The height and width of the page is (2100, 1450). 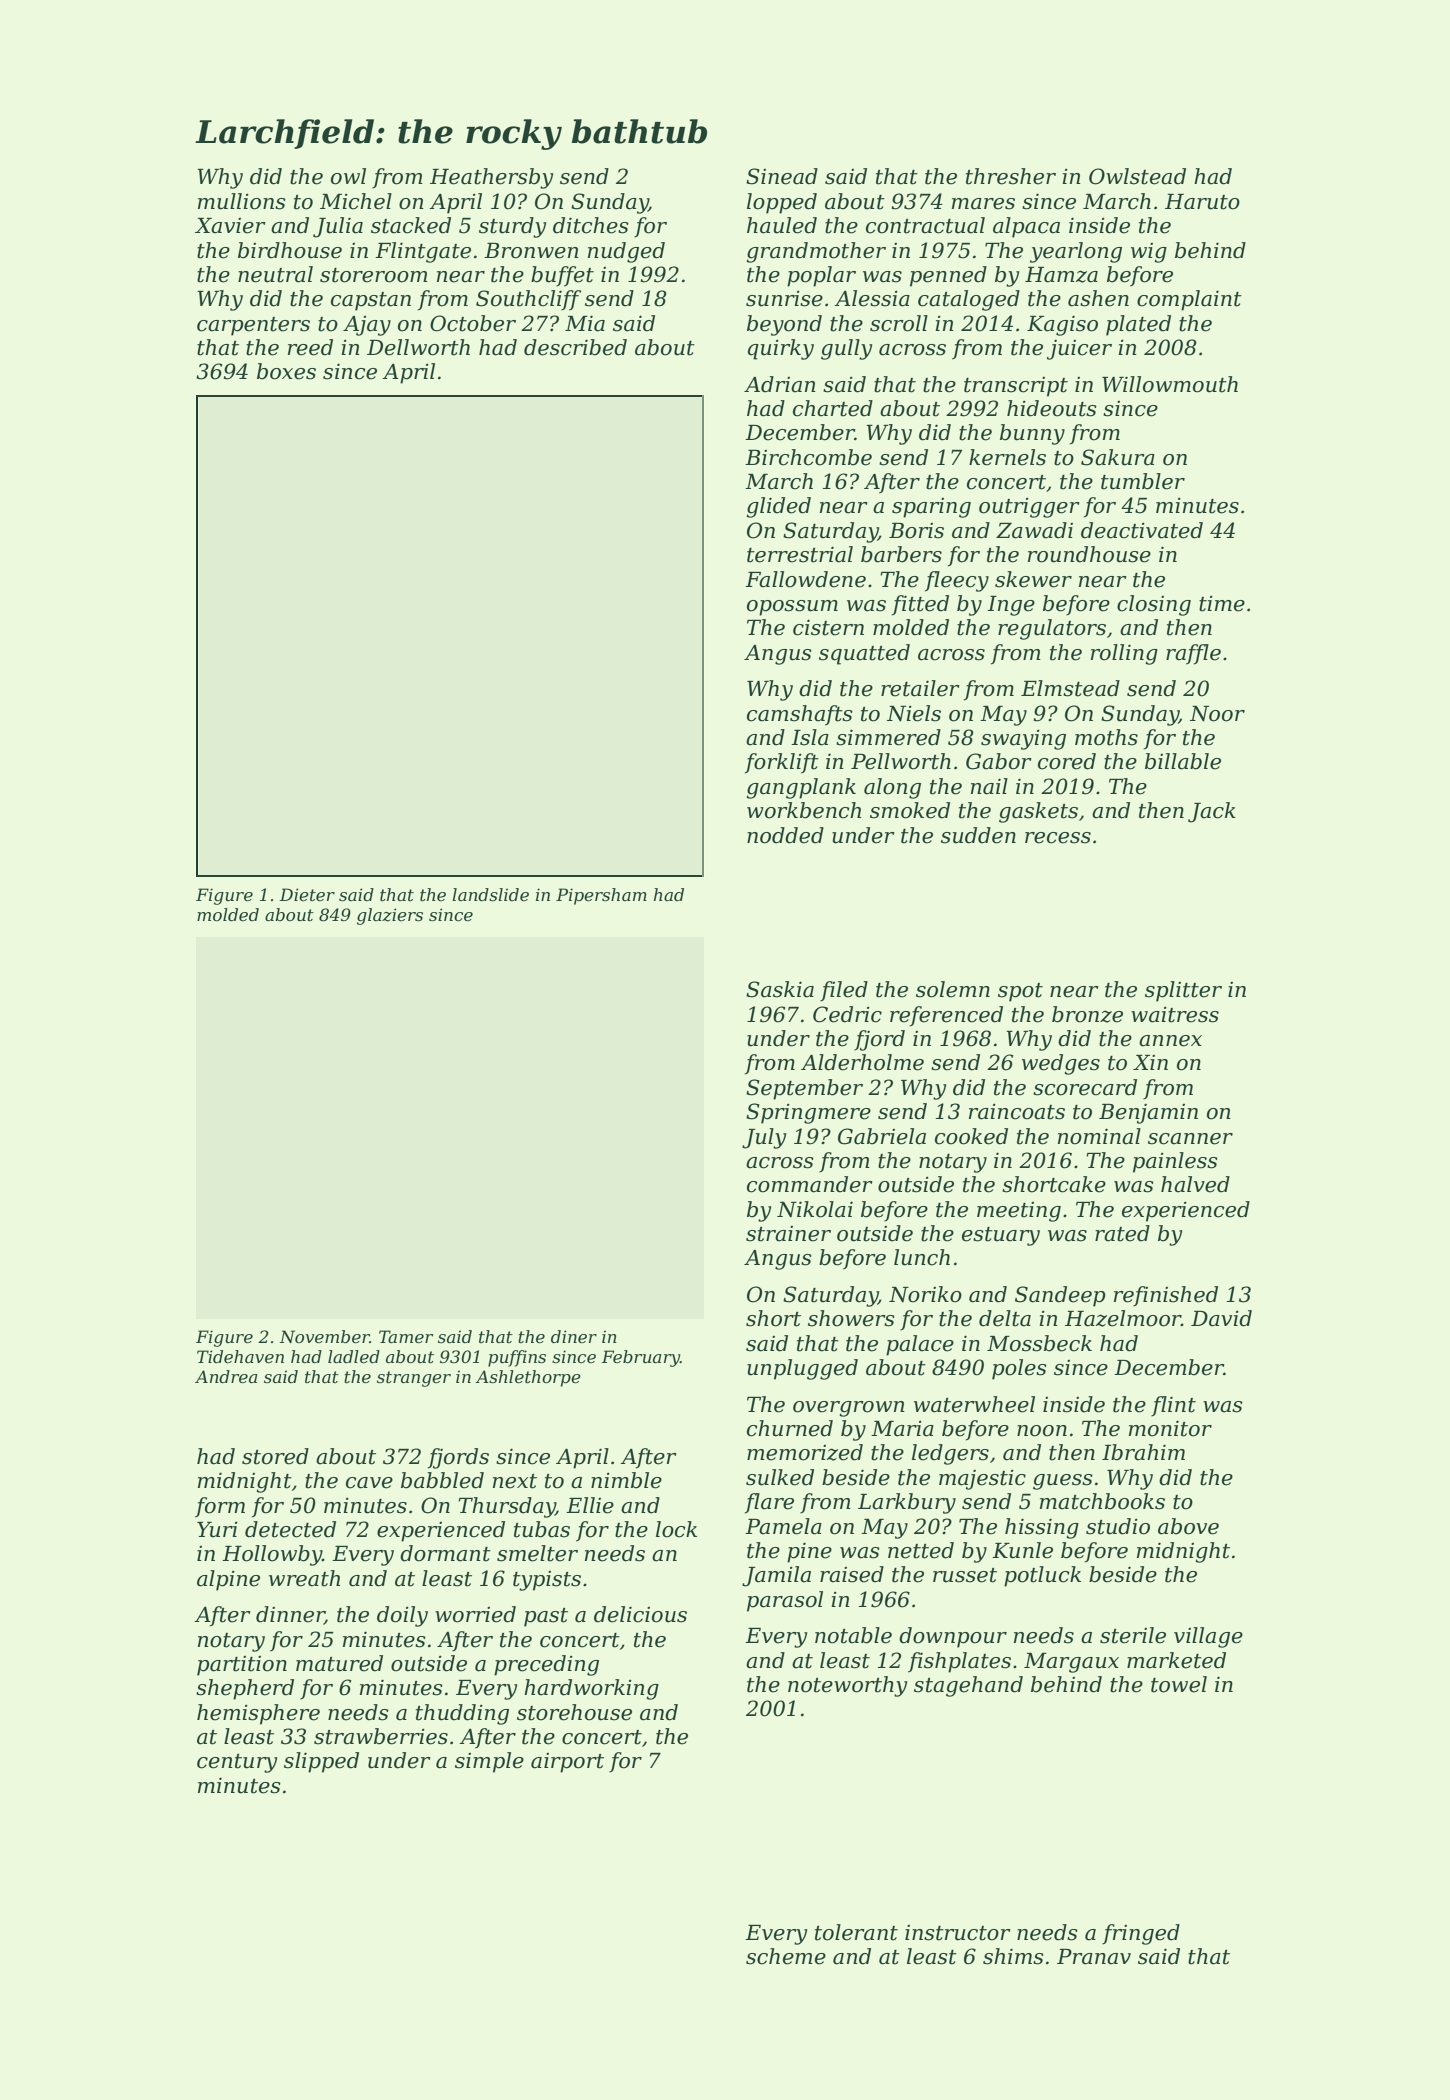 What do you see at coordinates (1208, 1637) in the page?
I see `village` at bounding box center [1208, 1637].
